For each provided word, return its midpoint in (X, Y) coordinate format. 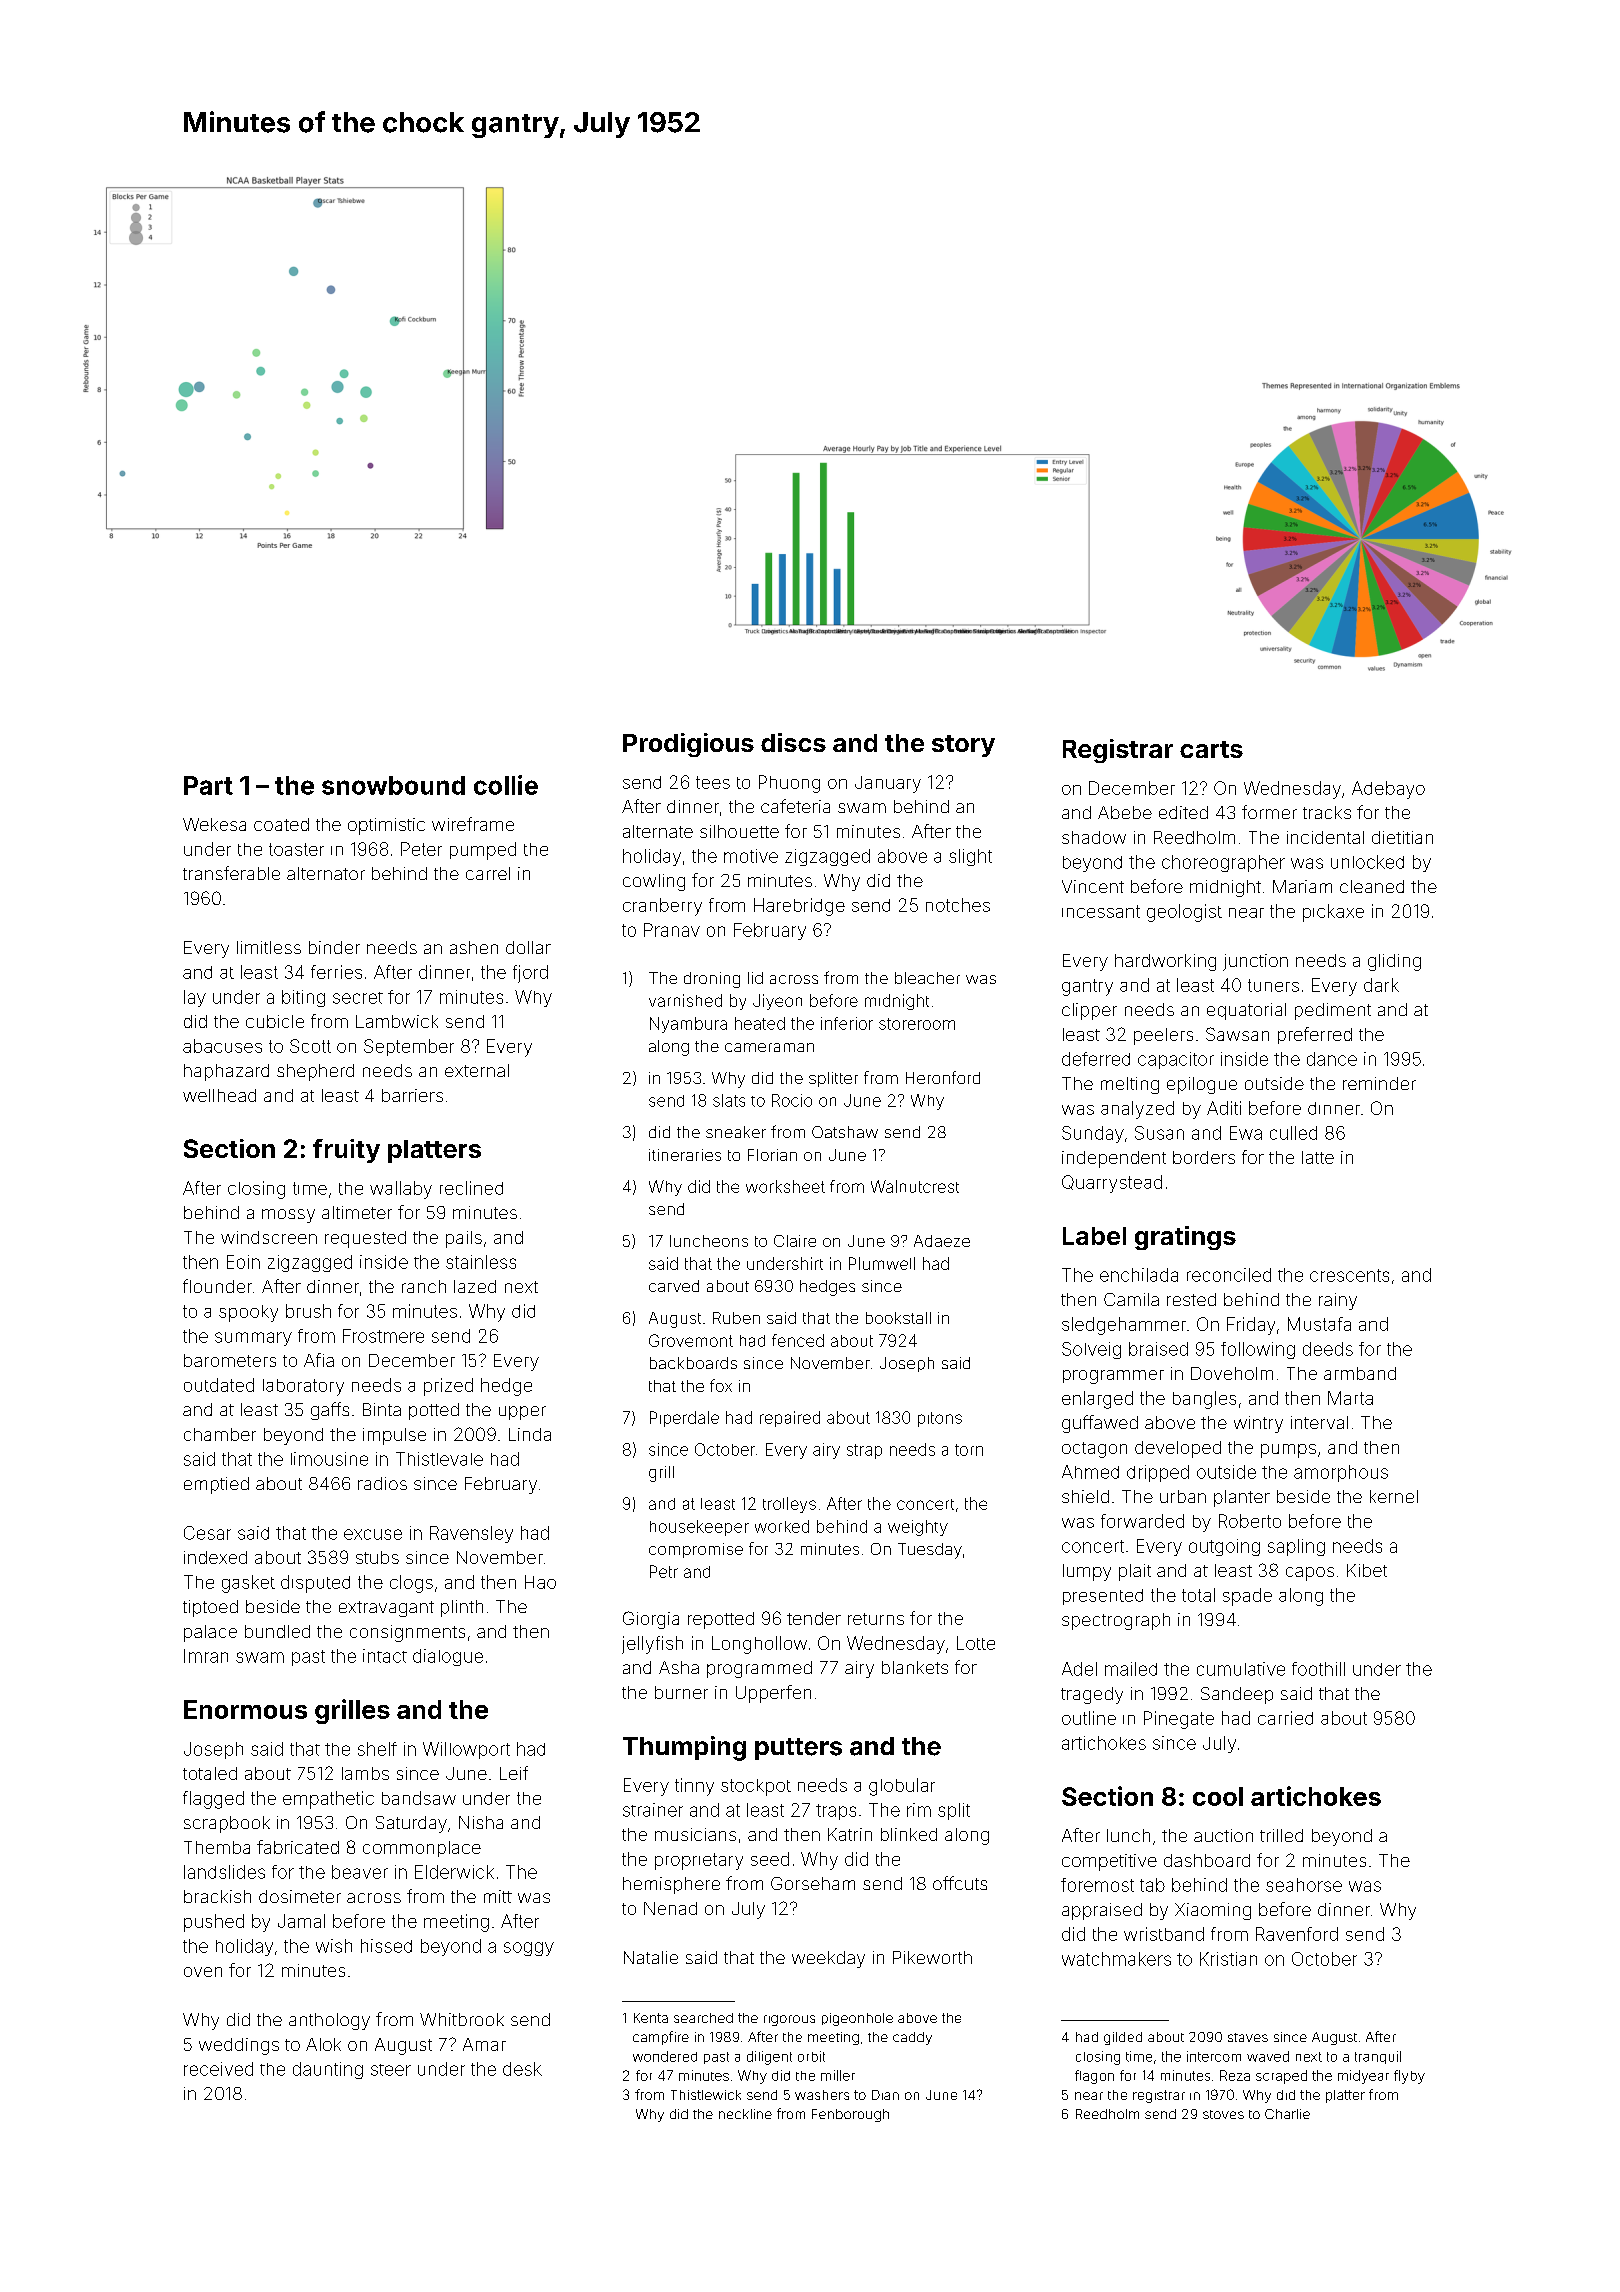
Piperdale (684, 1419)
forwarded (1142, 1521)
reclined (471, 1188)
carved (674, 1286)
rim (919, 1810)
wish (334, 1946)
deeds (1328, 1349)
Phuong (789, 784)
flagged (213, 1800)
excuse (373, 1534)
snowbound (393, 785)
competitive (1109, 1862)
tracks (1327, 812)
